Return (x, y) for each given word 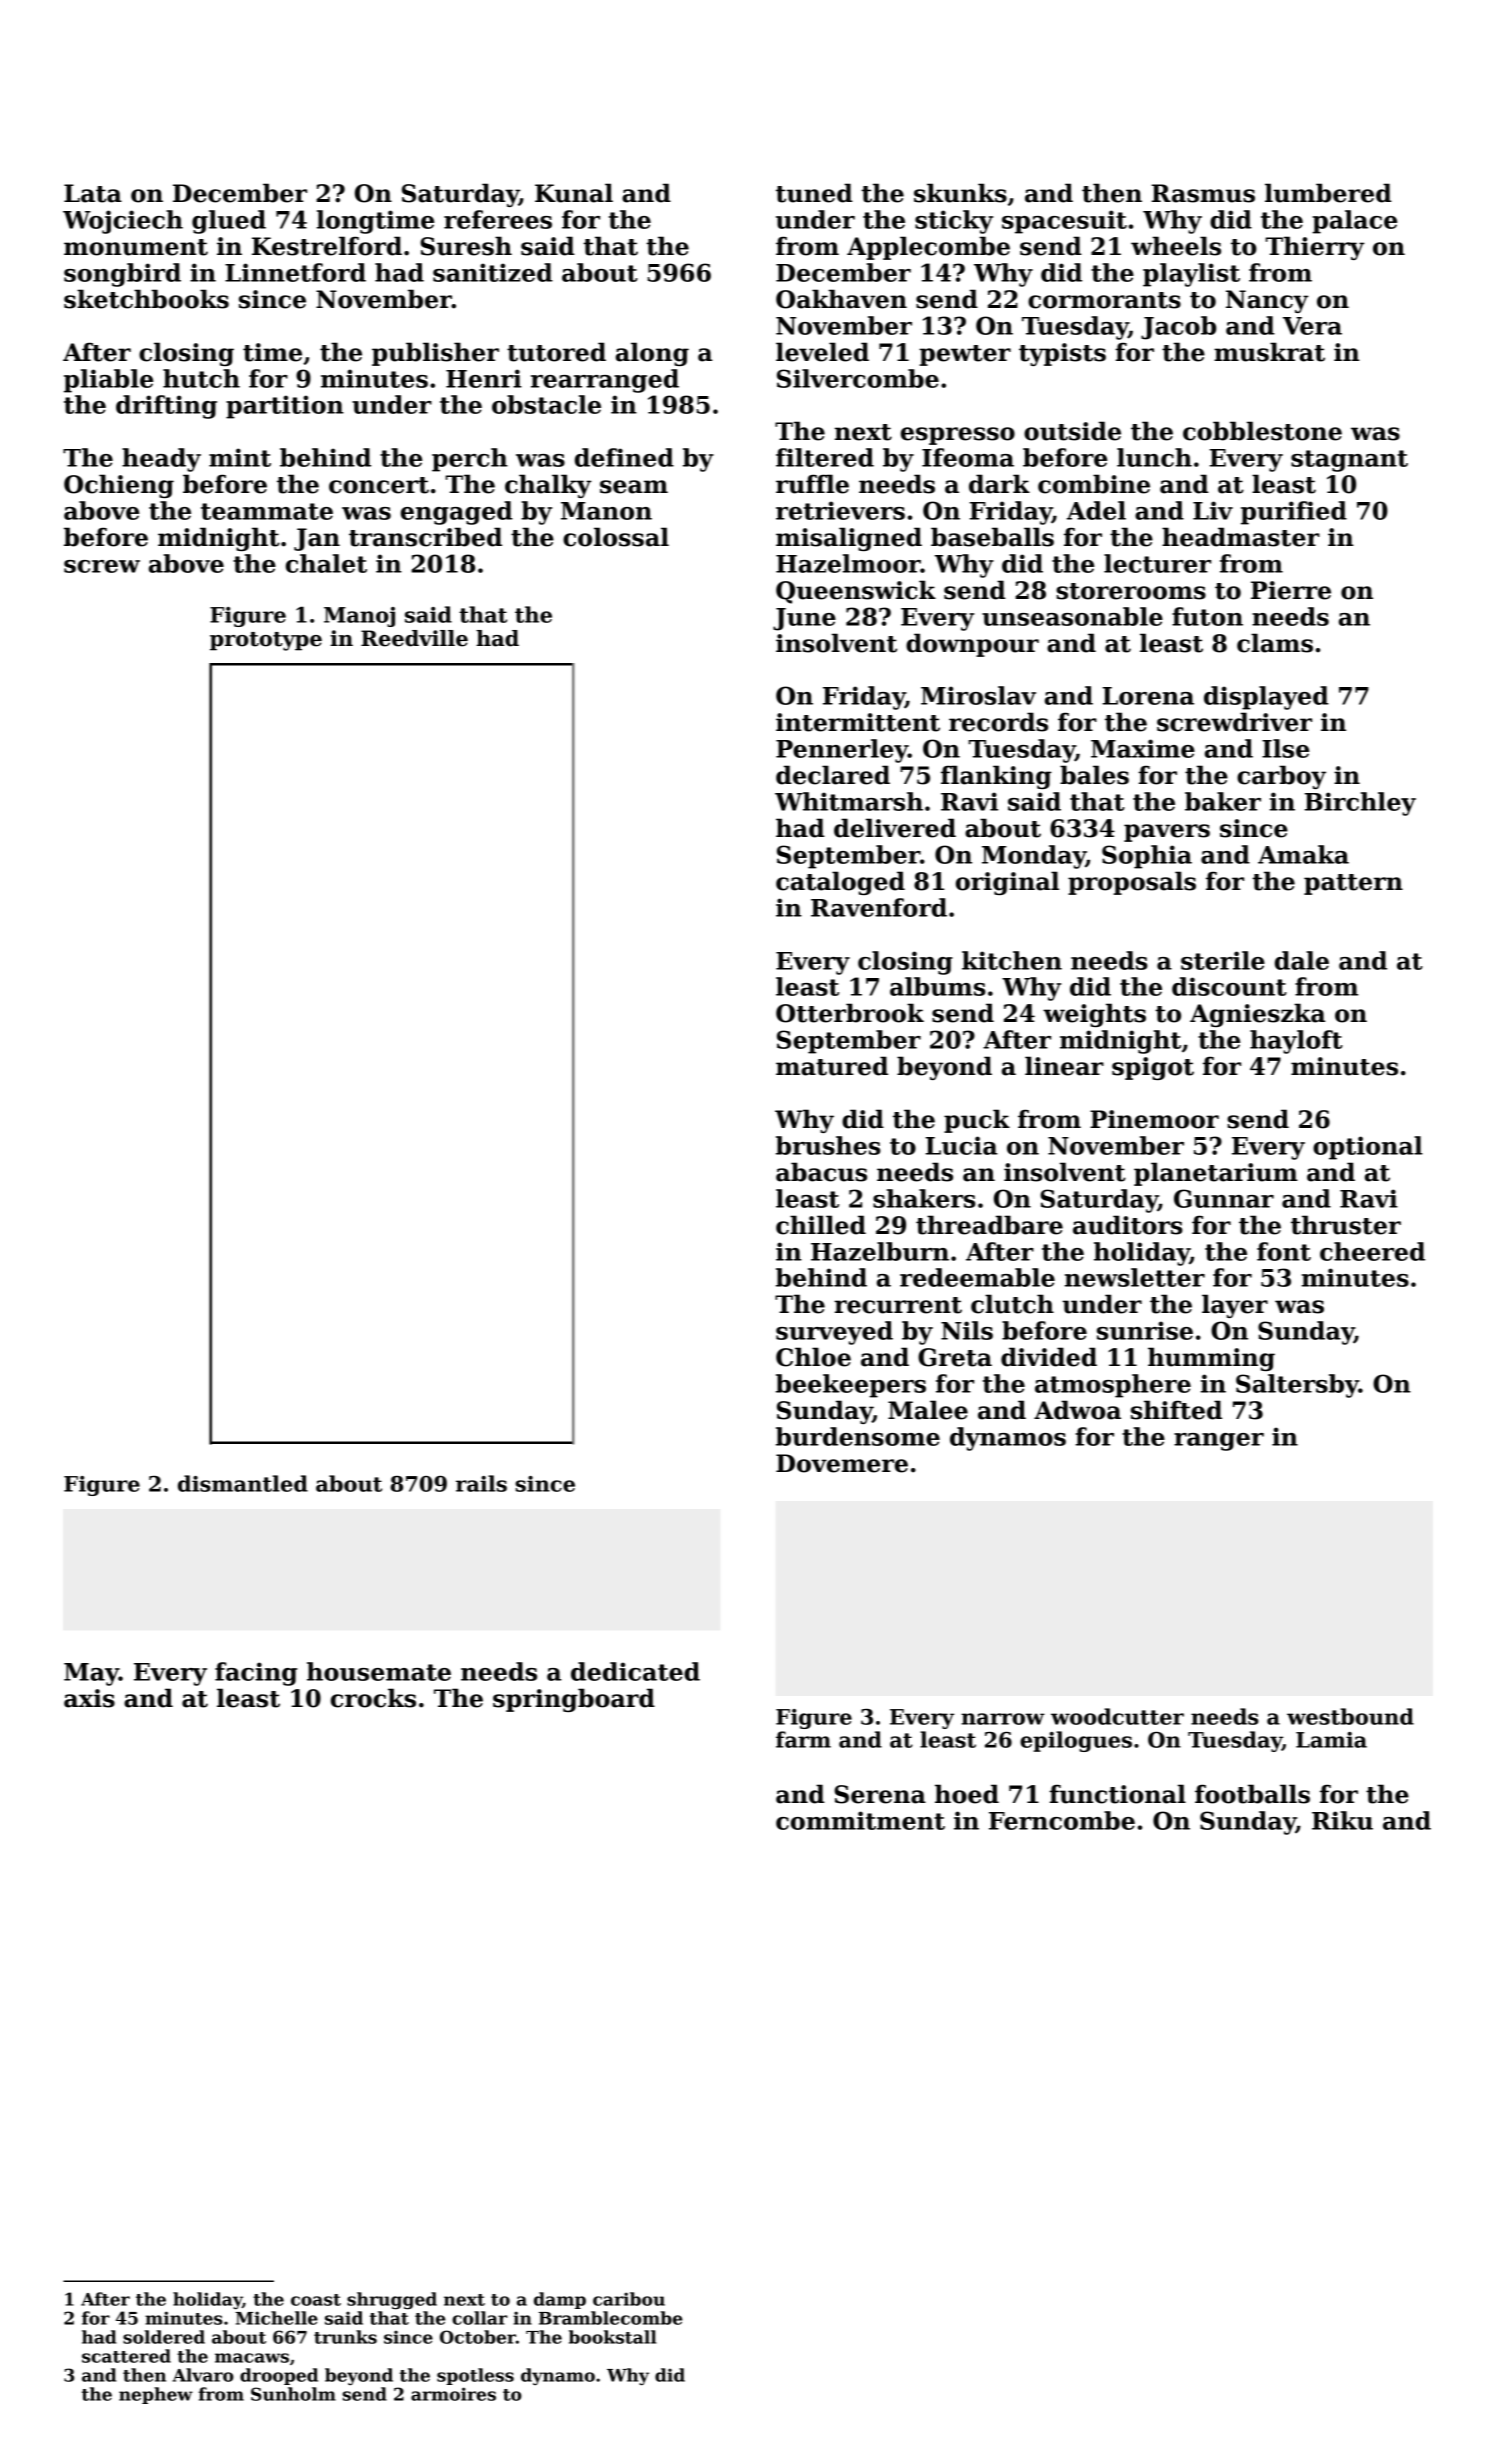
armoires (453, 2394)
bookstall (612, 2337)
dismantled (243, 1483)
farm (803, 1739)
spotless (475, 2376)
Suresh (466, 246)
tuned (814, 193)
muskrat (1269, 352)
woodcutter (1117, 1716)
